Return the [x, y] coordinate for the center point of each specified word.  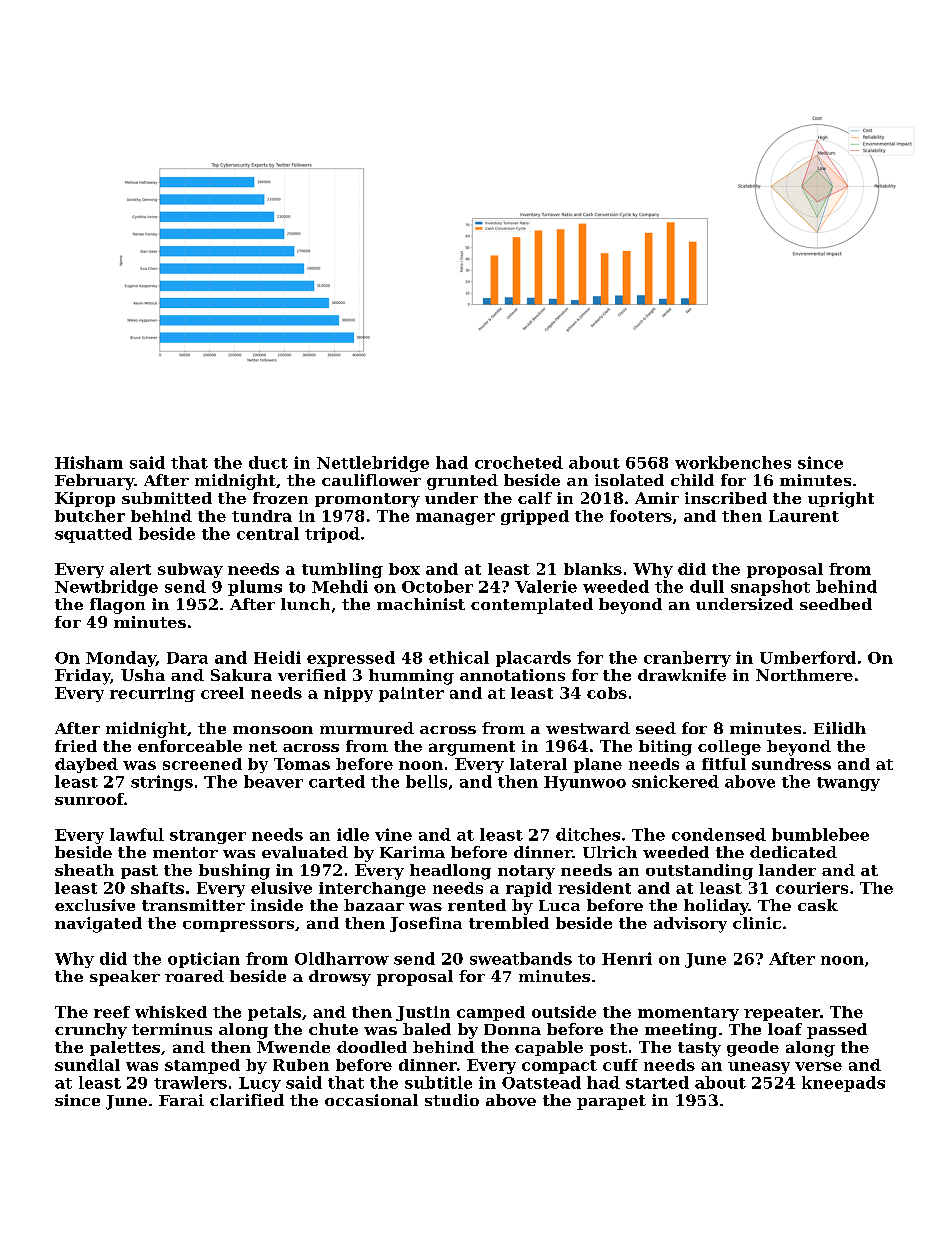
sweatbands [521, 958]
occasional [371, 1100]
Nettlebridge [373, 464]
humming [411, 677]
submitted [167, 498]
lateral [538, 764]
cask [818, 905]
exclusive [95, 905]
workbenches [733, 462]
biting [665, 748]
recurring [152, 694]
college [729, 748]
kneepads [843, 1084]
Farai [181, 1100]
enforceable [190, 746]
